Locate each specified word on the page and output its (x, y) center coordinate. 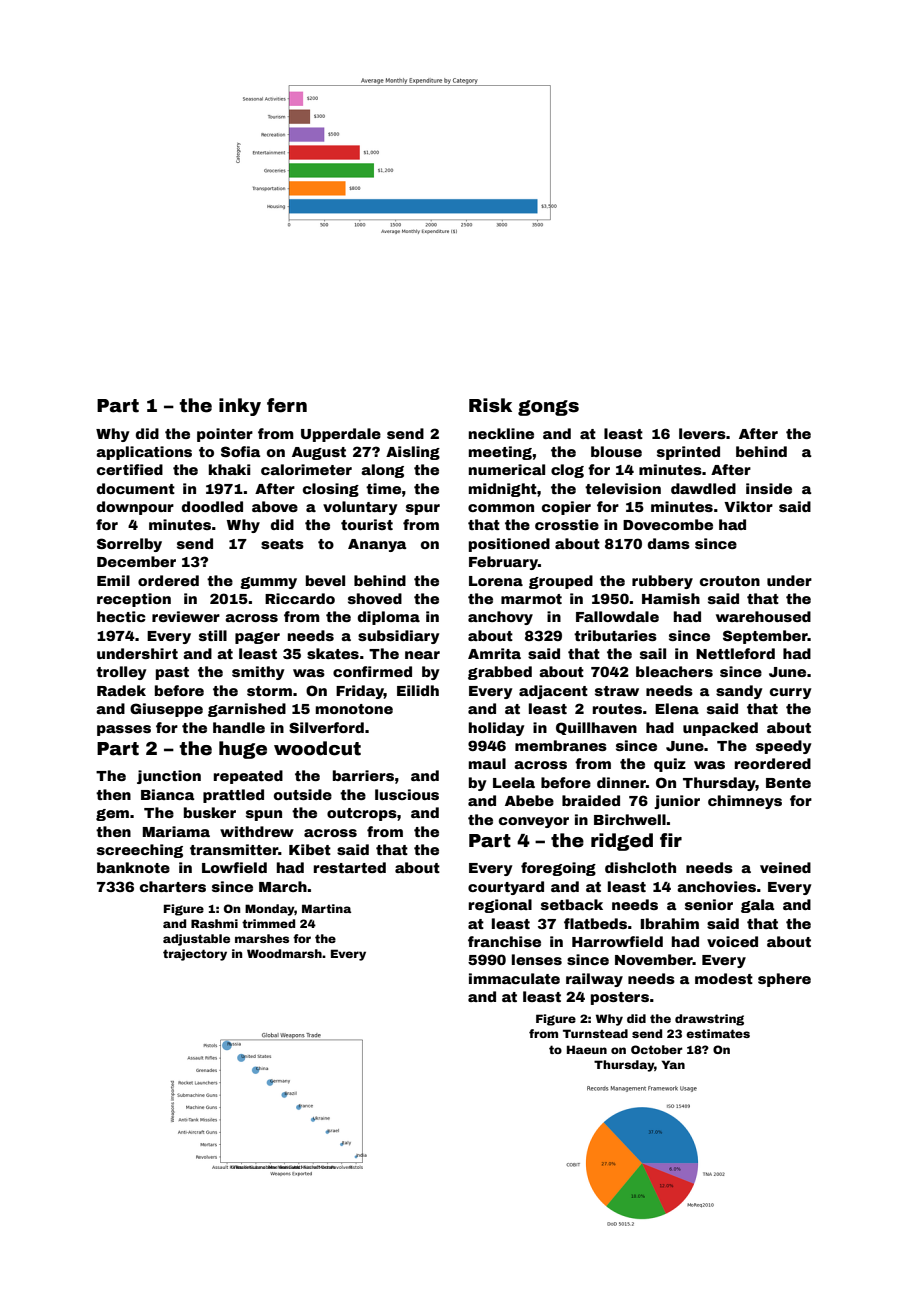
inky (240, 407)
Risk (490, 405)
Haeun (587, 1049)
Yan (673, 1064)
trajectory (195, 955)
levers (702, 433)
